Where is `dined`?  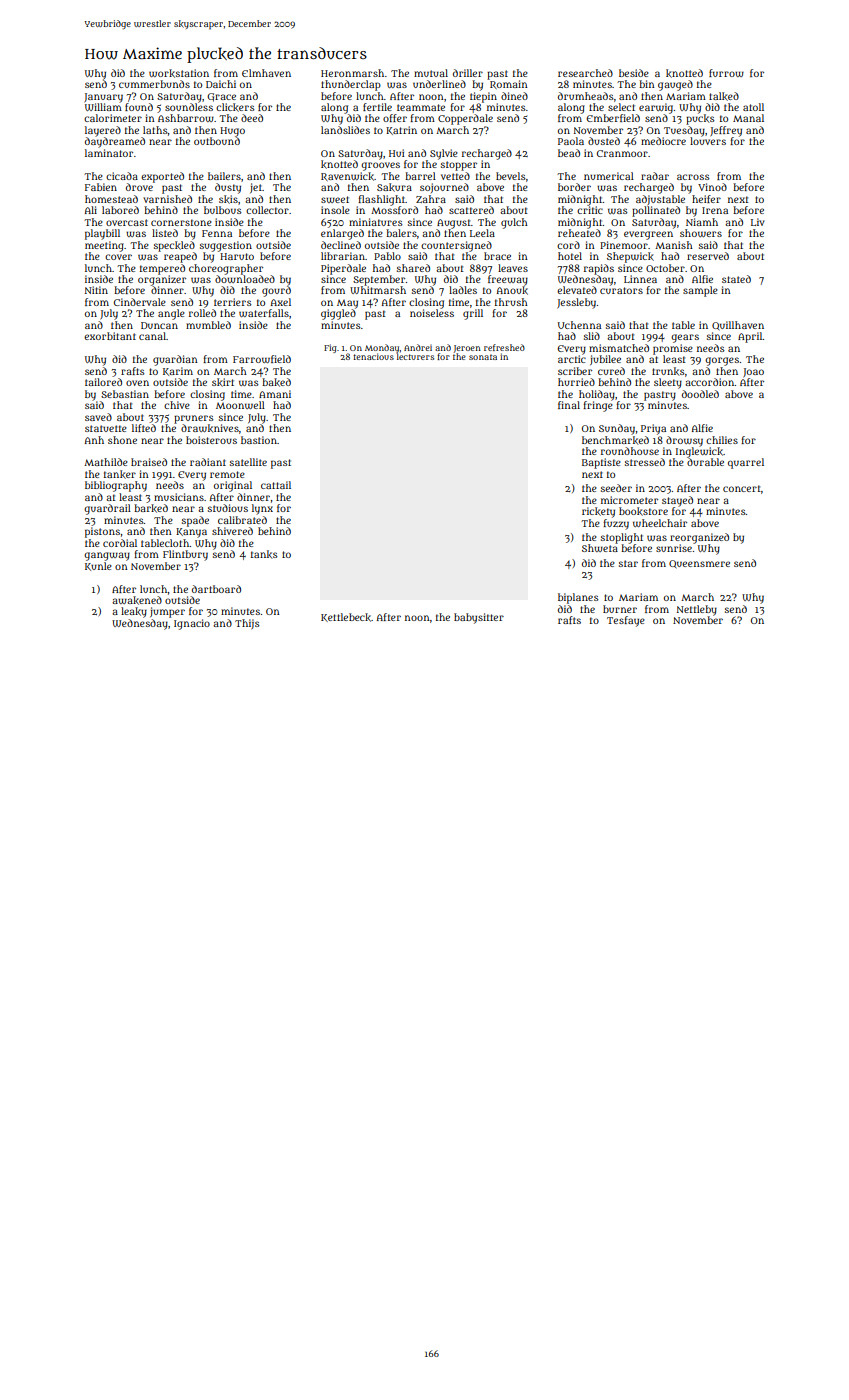 dined is located at coordinates (514, 96).
